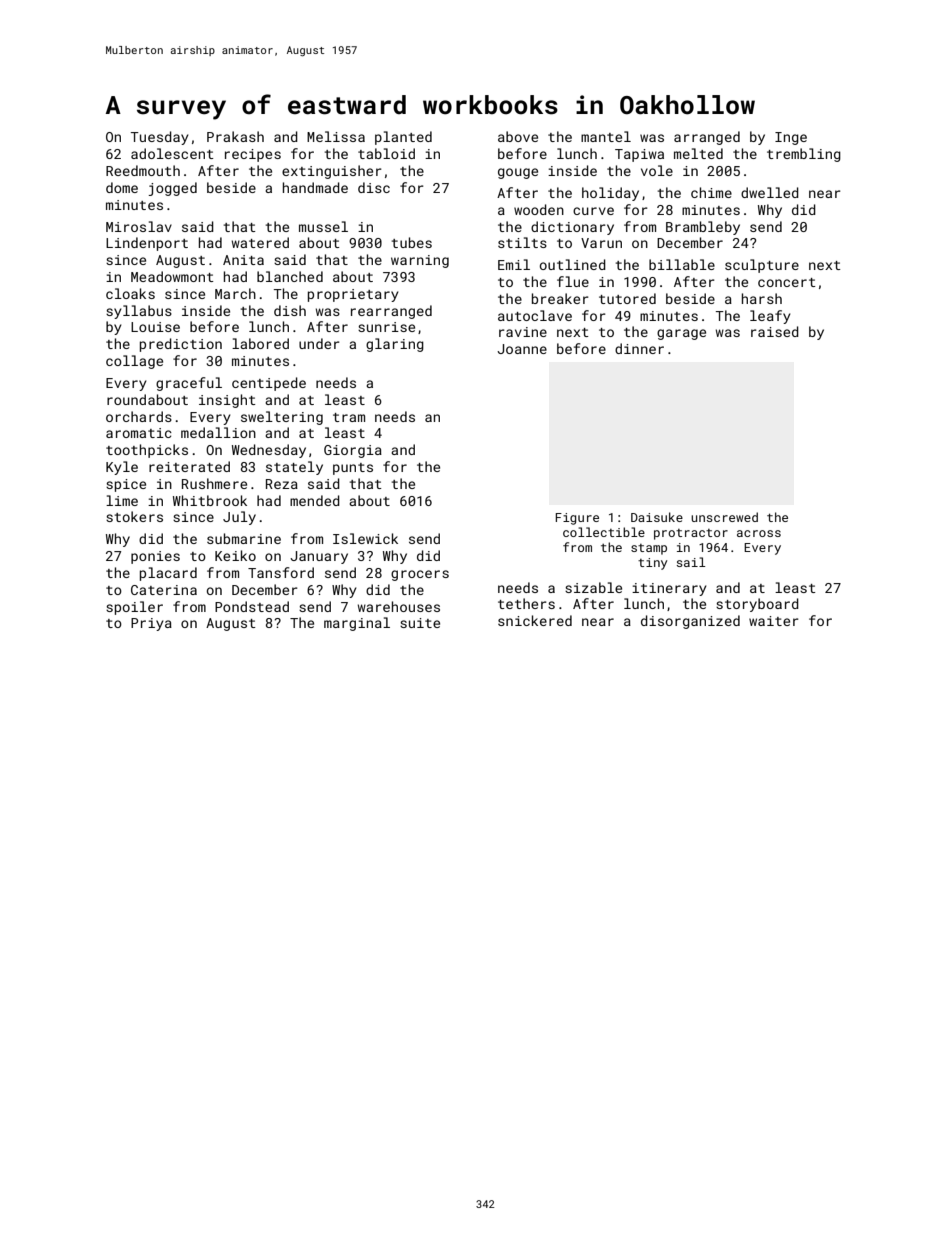 The image size is (952, 1233). What do you see at coordinates (522, 349) in the document?
I see `Joanne` at bounding box center [522, 349].
